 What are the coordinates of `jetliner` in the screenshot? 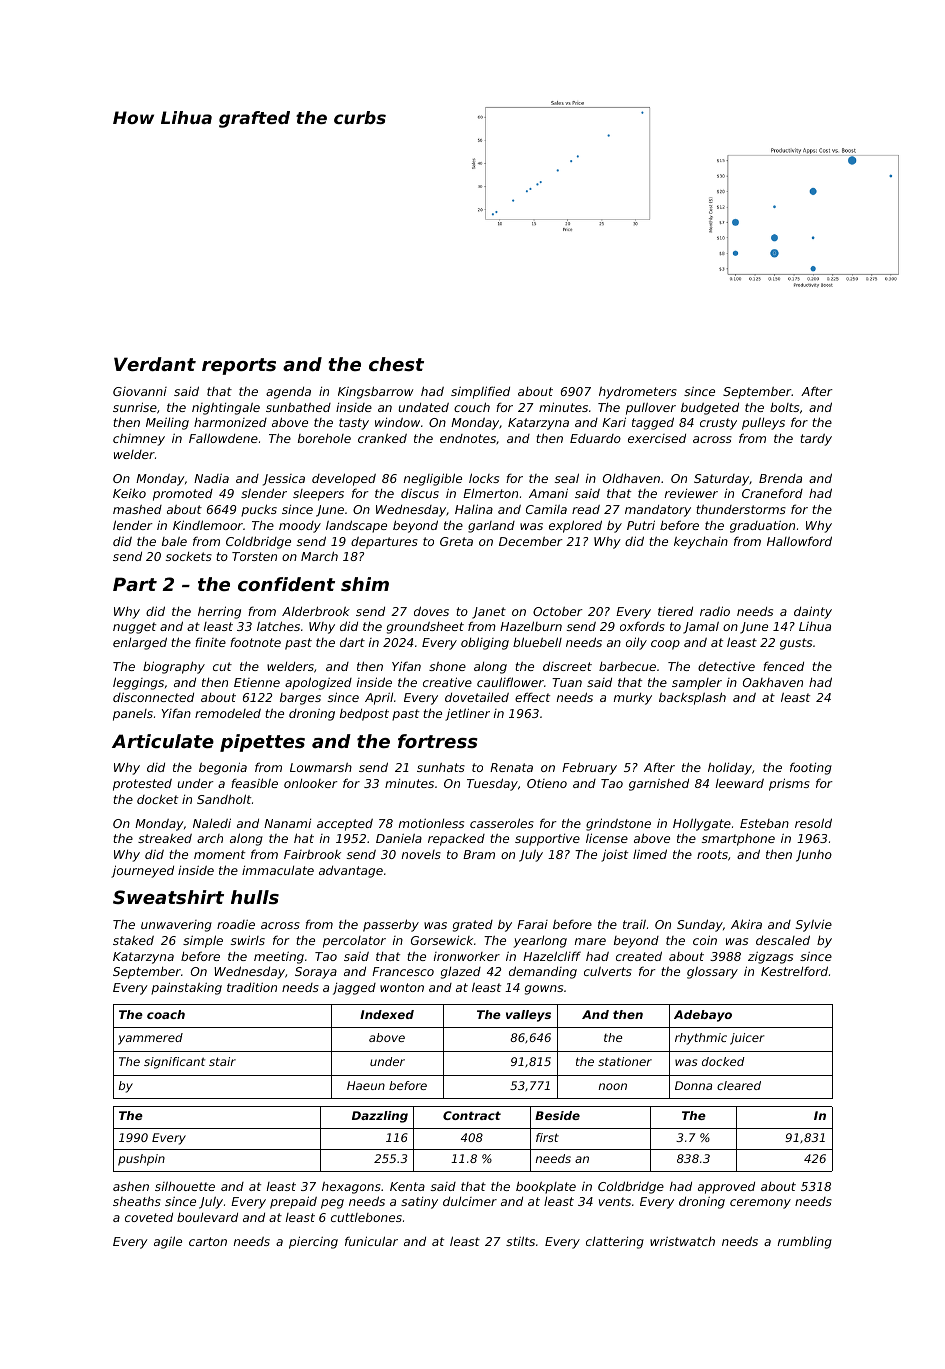 It's located at (467, 714).
